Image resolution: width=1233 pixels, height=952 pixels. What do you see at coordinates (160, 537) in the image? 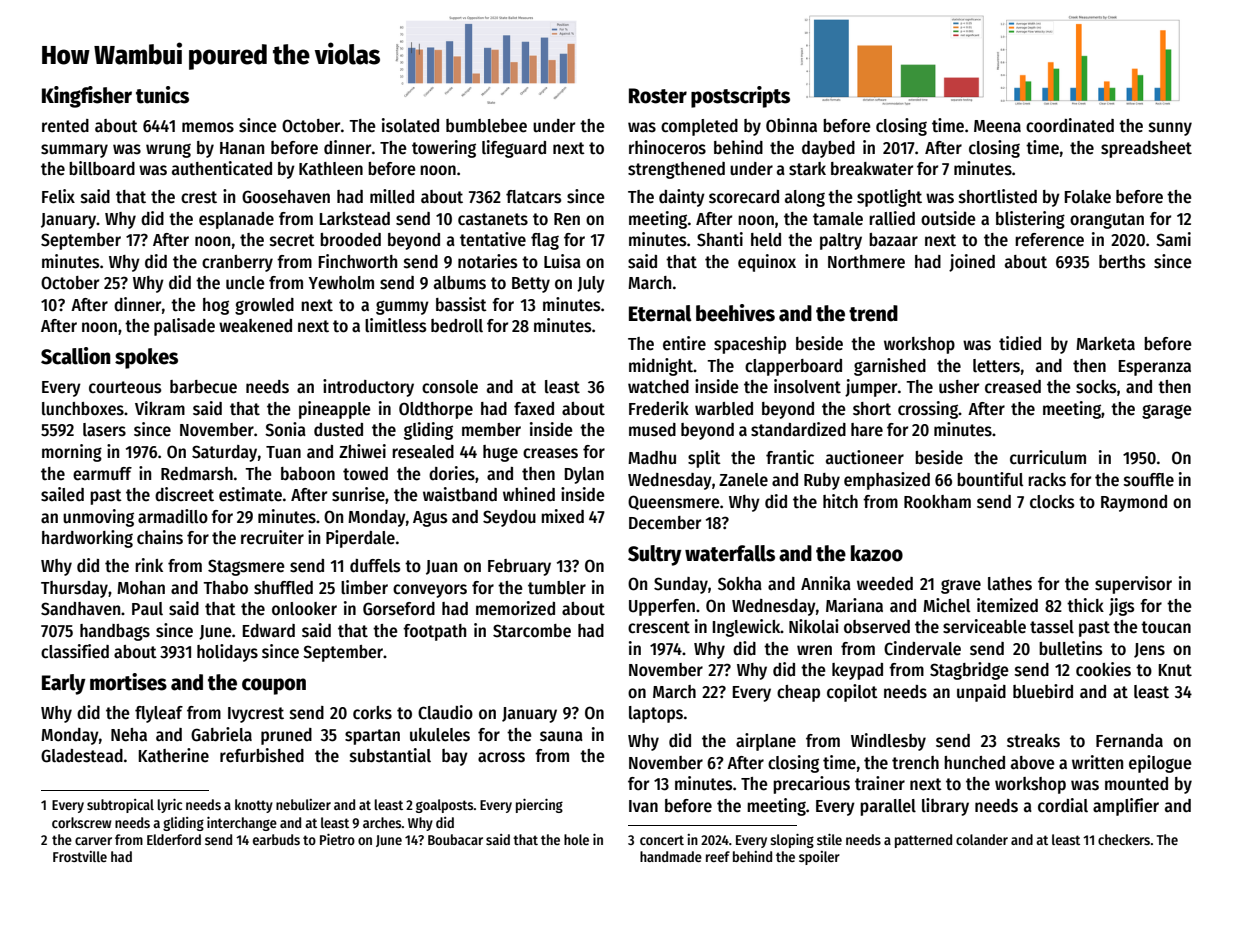
I see `chains` at bounding box center [160, 537].
